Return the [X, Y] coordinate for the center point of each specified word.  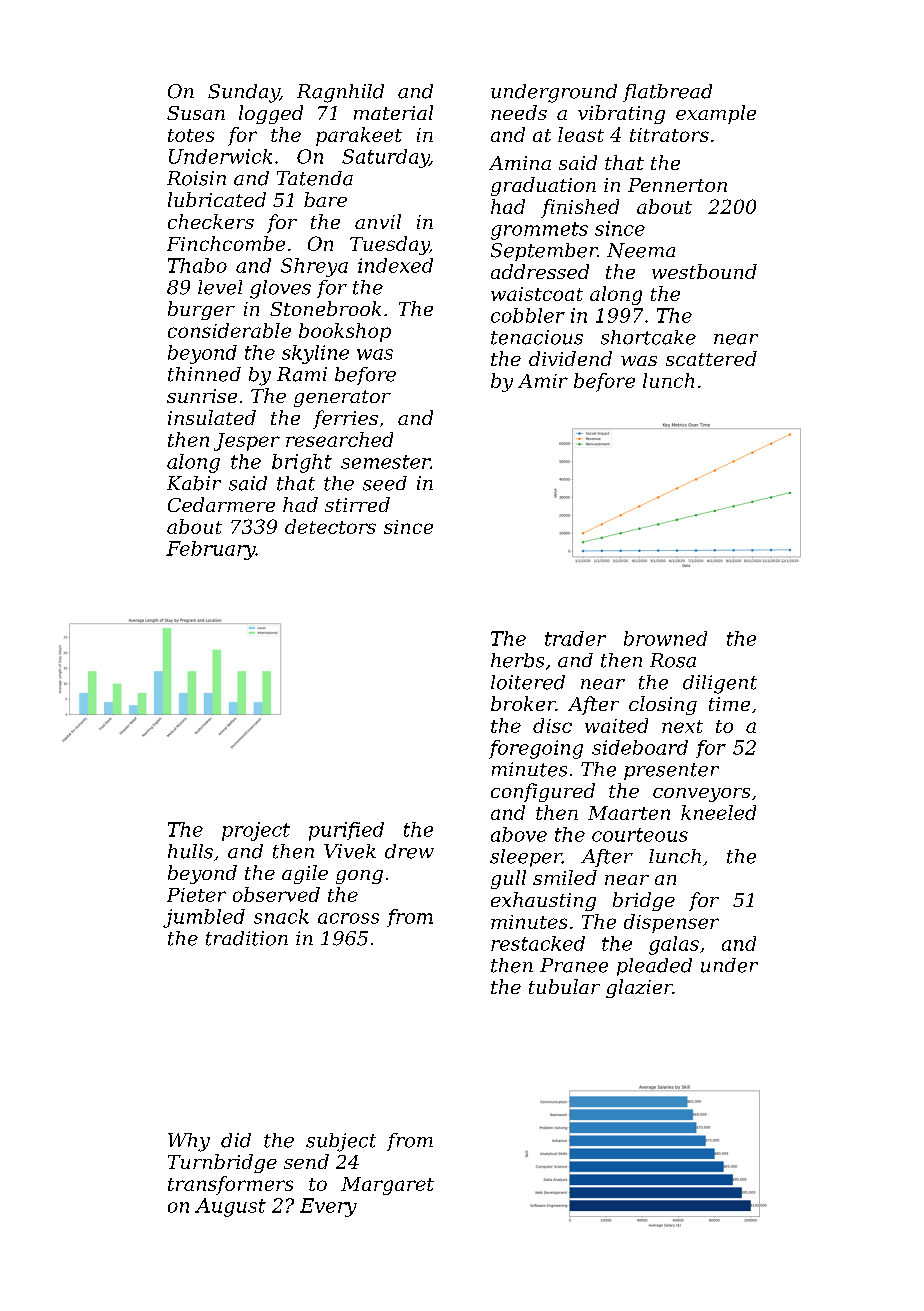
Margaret [387, 1186]
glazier [639, 988]
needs [519, 112]
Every [328, 1207]
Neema [641, 250]
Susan [196, 113]
